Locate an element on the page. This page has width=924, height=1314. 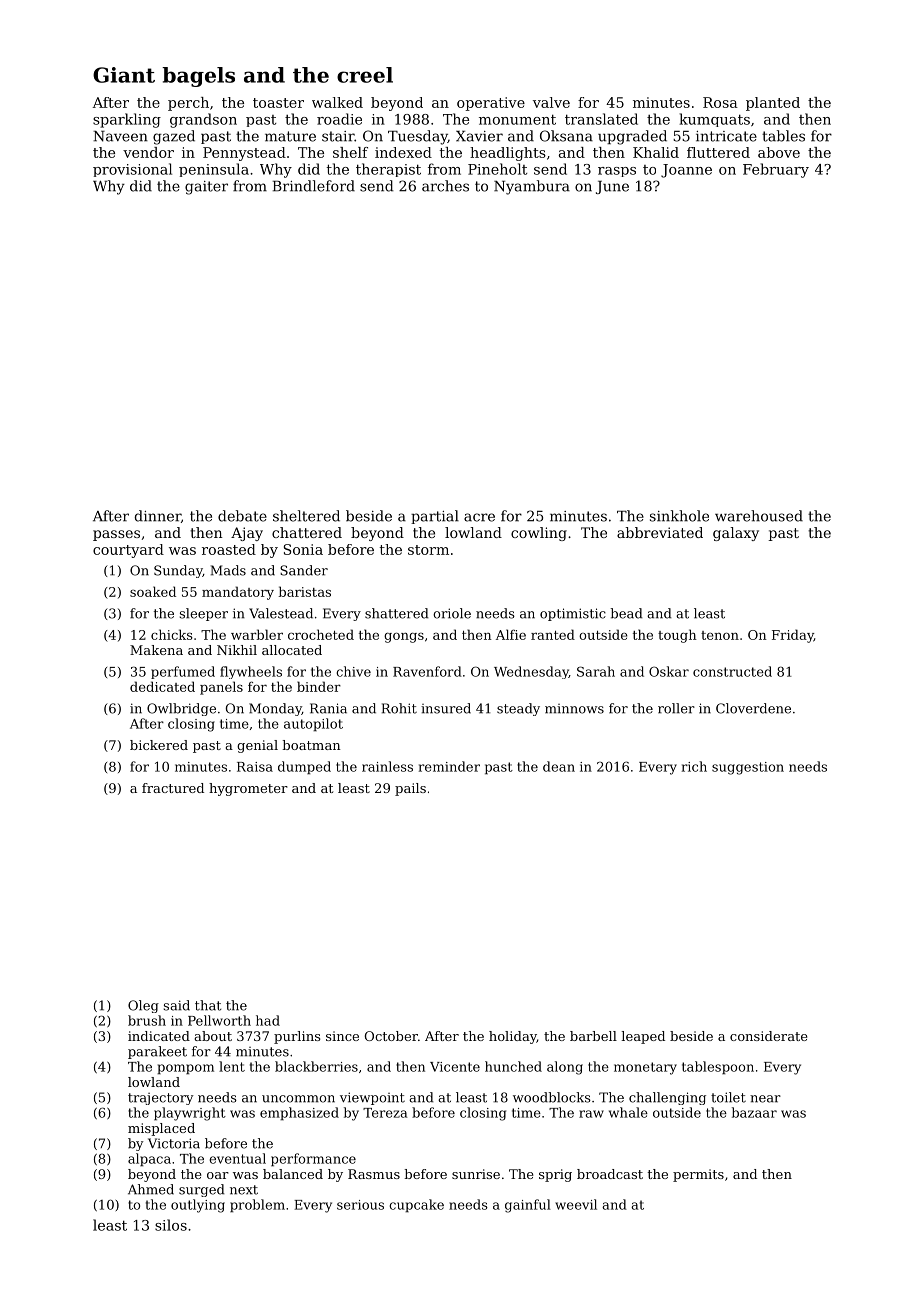
chive is located at coordinates (353, 671).
